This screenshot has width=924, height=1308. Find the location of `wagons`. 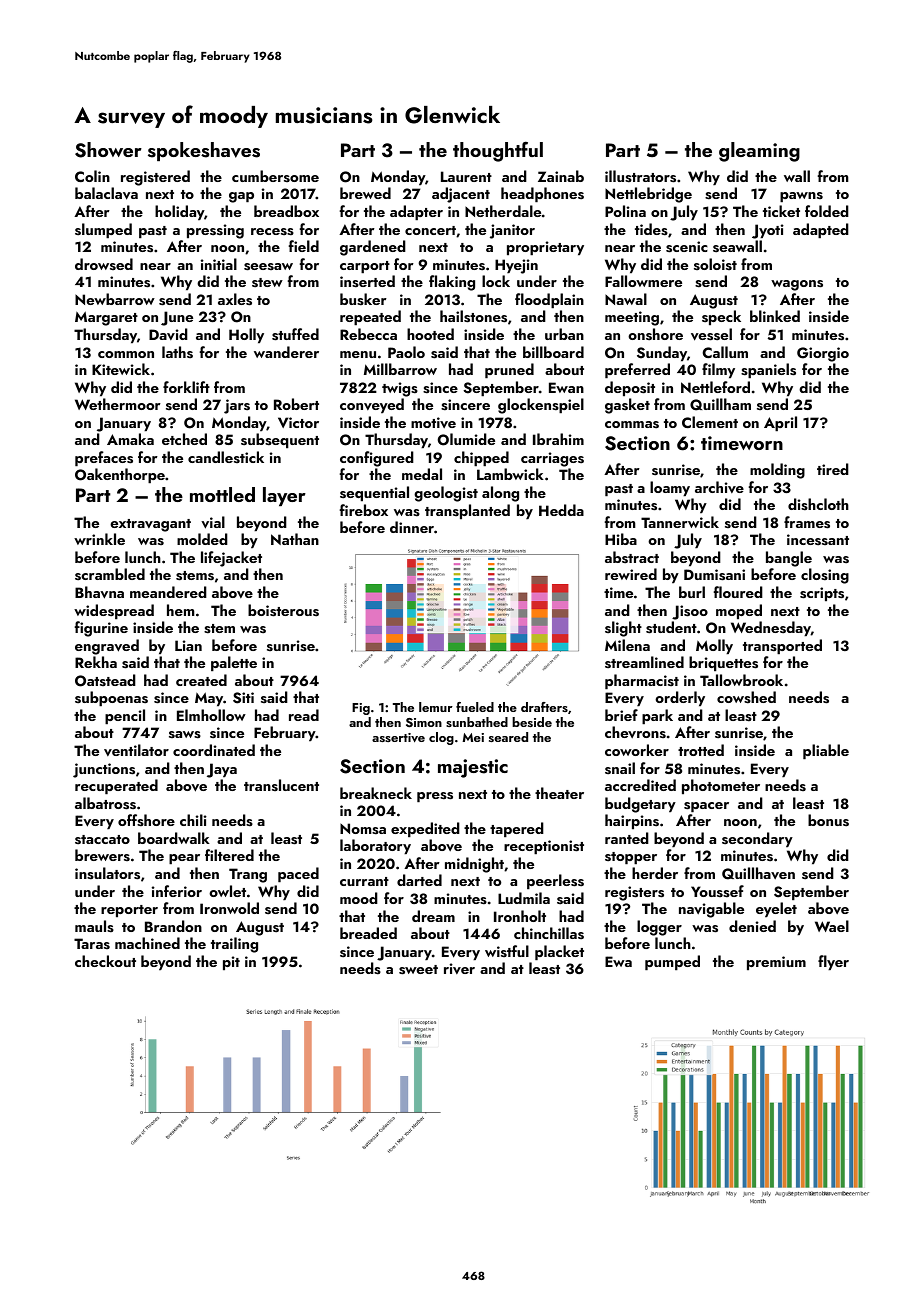

wagons is located at coordinates (797, 285).
